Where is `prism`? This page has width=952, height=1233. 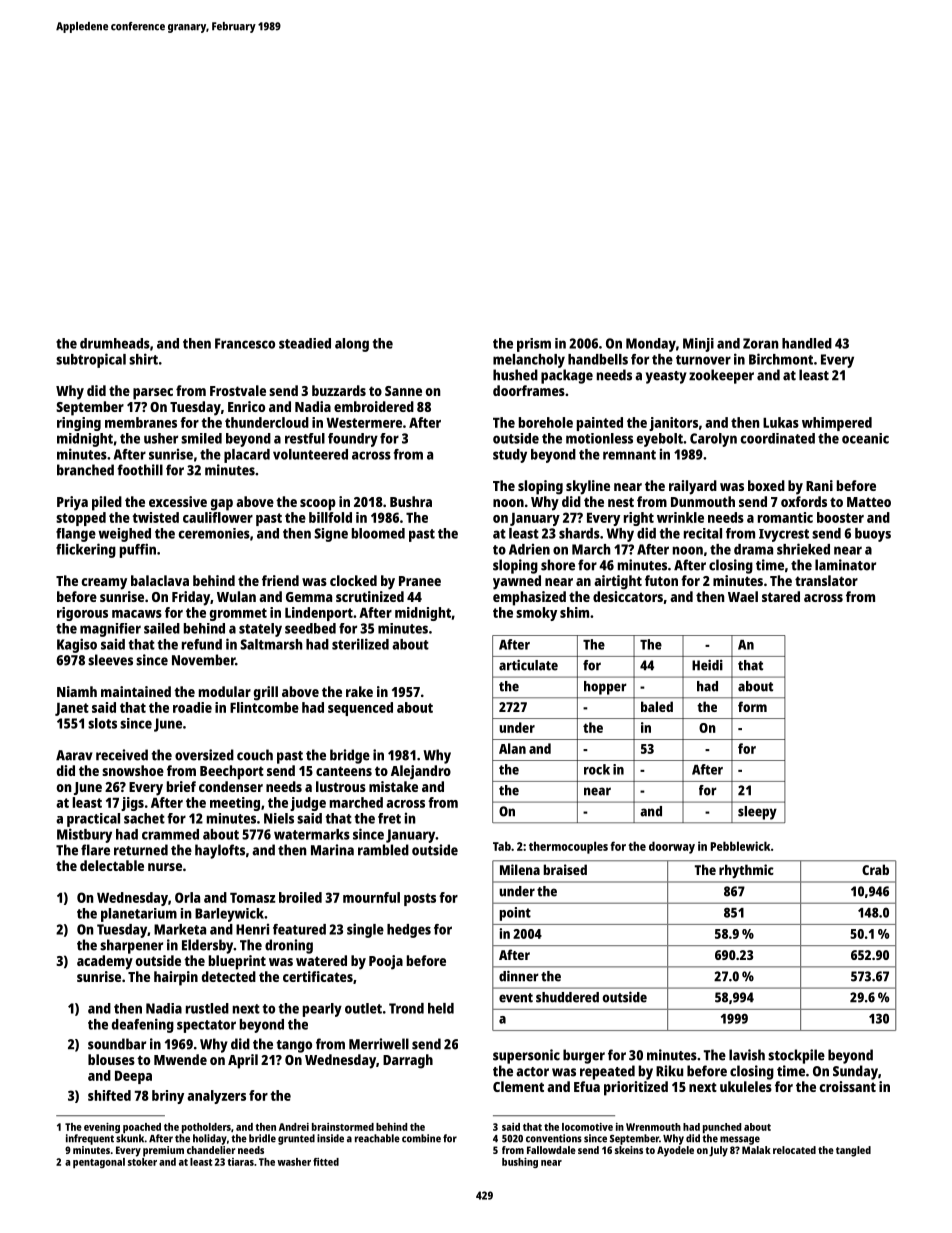
prism is located at coordinates (534, 345).
